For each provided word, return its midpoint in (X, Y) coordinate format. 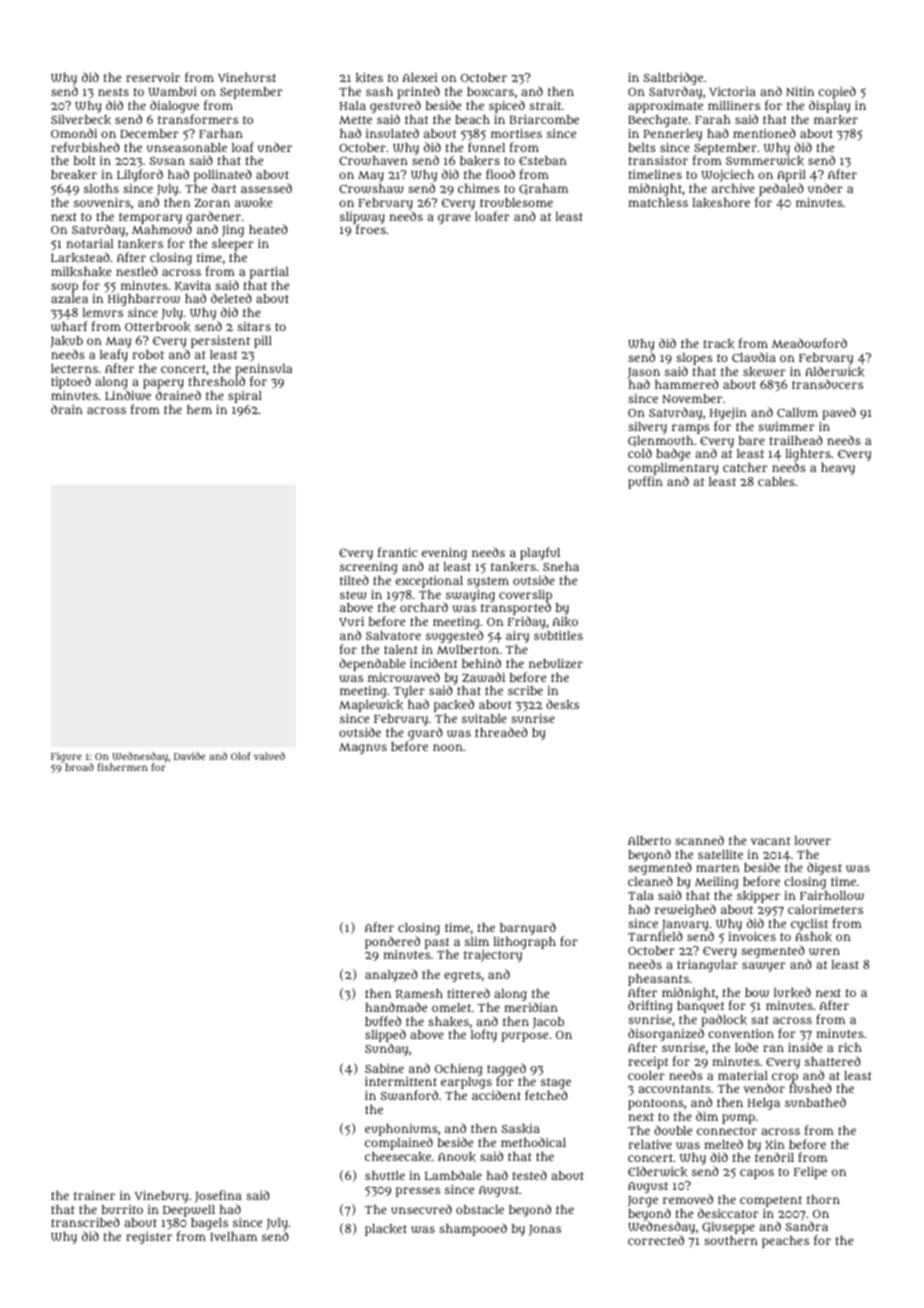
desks (562, 704)
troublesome (516, 202)
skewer (764, 372)
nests (113, 92)
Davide (189, 756)
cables (776, 481)
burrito (122, 1209)
